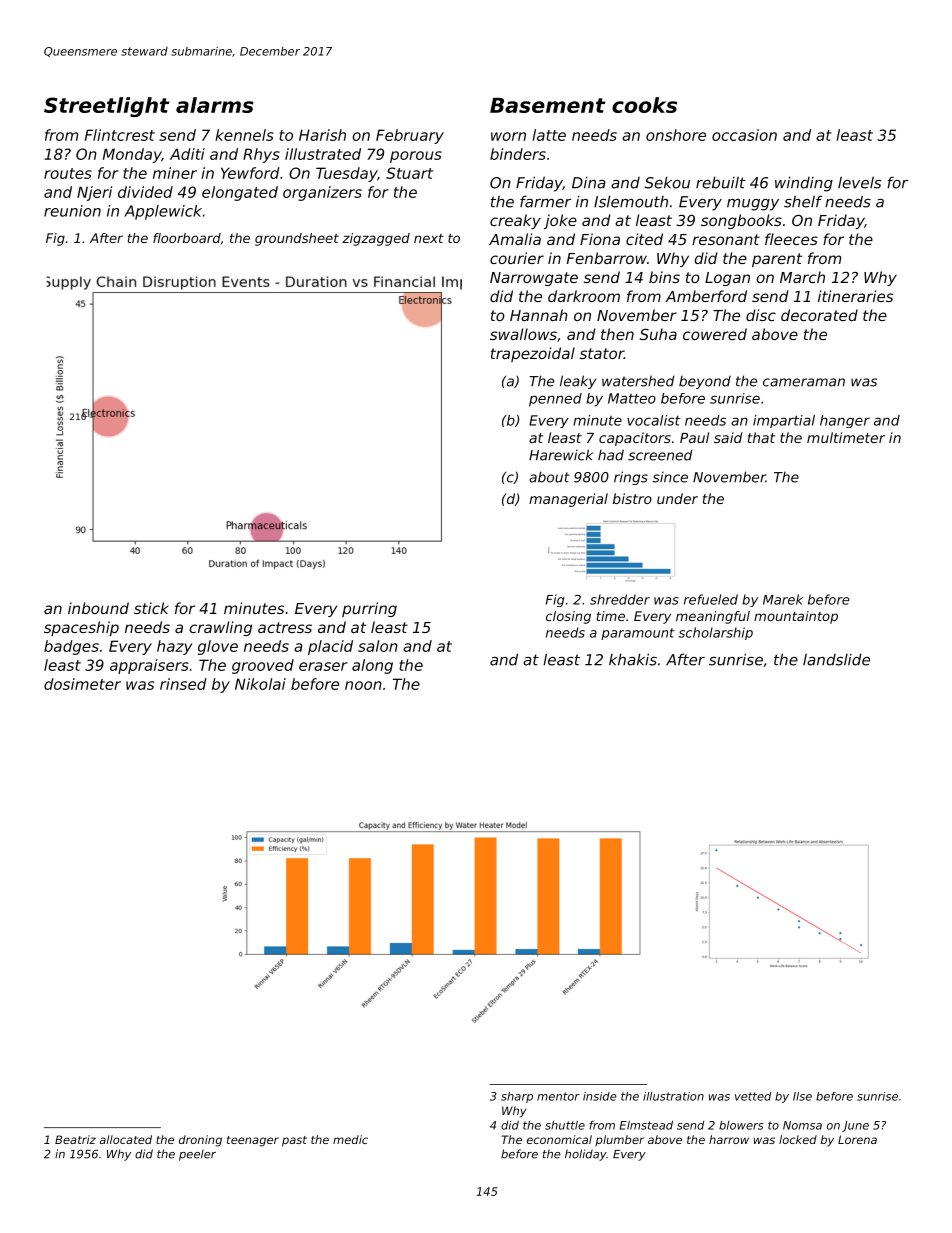 The width and height of the screenshot is (952, 1233). What do you see at coordinates (845, 421) in the screenshot?
I see `hanger` at bounding box center [845, 421].
